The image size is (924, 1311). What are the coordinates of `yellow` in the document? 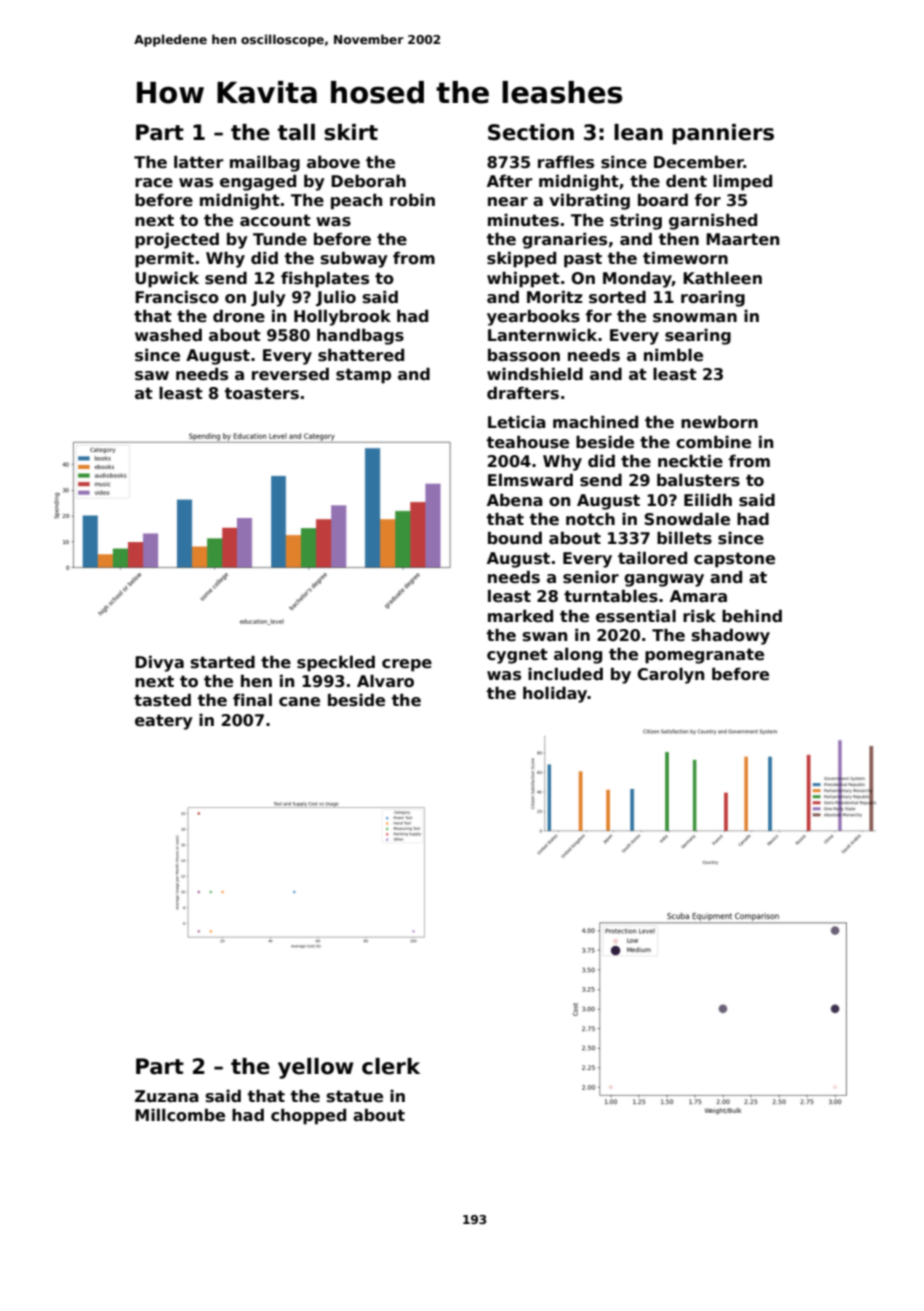 It's located at (315, 1068).
